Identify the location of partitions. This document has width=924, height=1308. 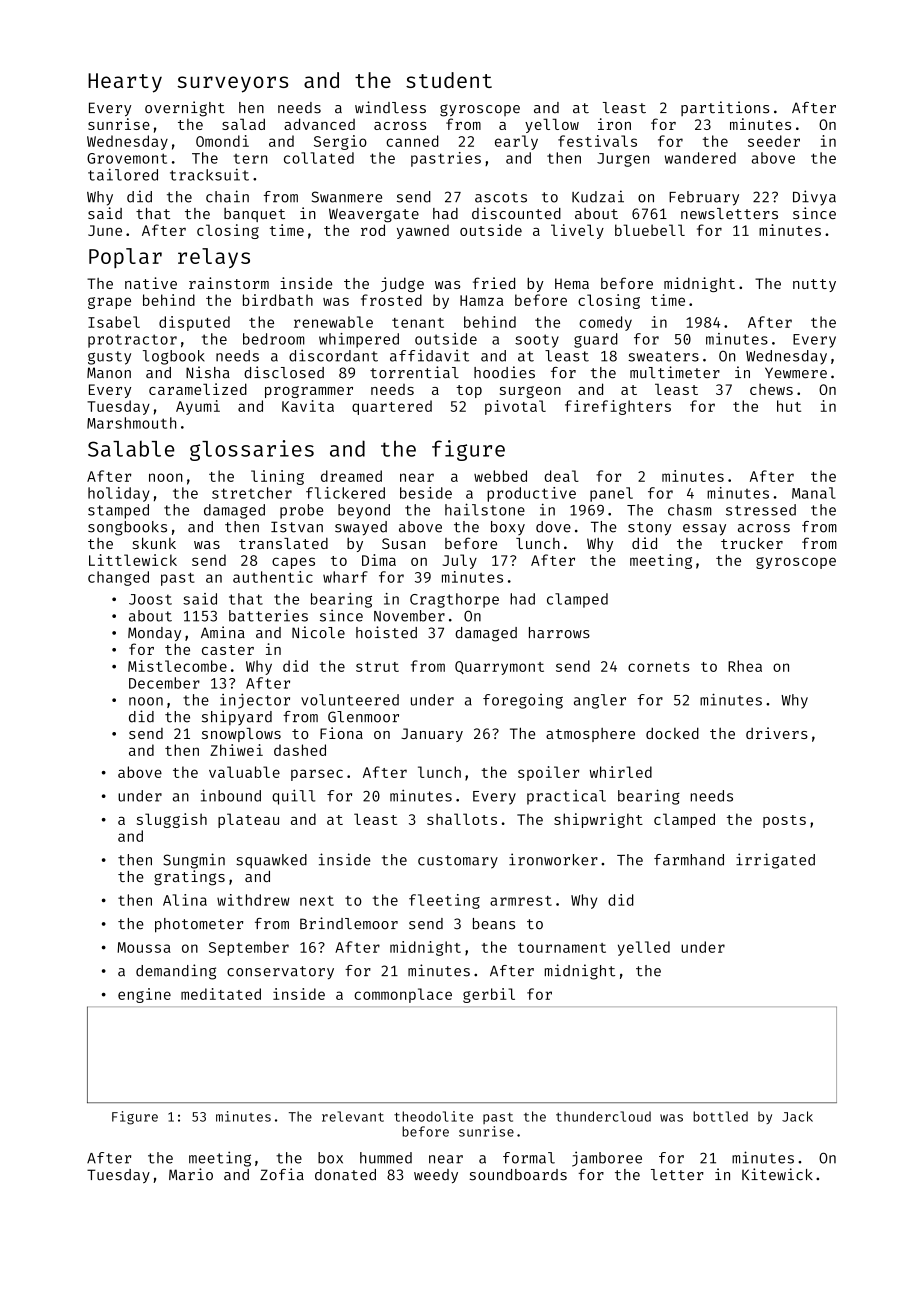
(725, 108).
